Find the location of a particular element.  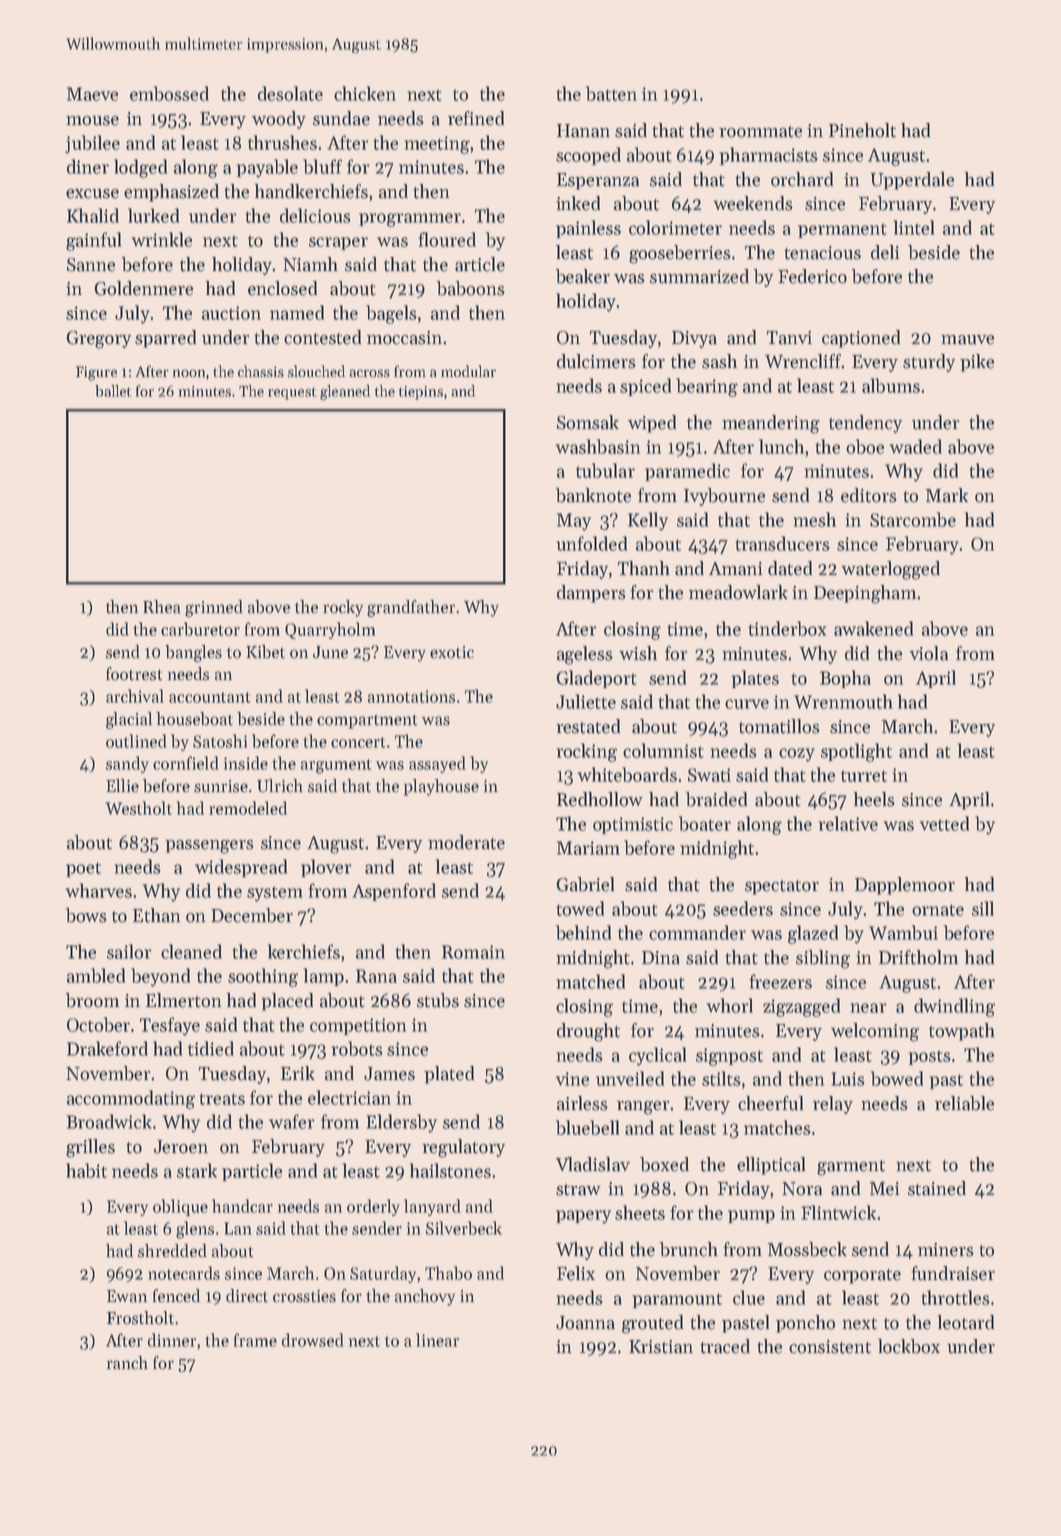

Kristian is located at coordinates (661, 1347).
